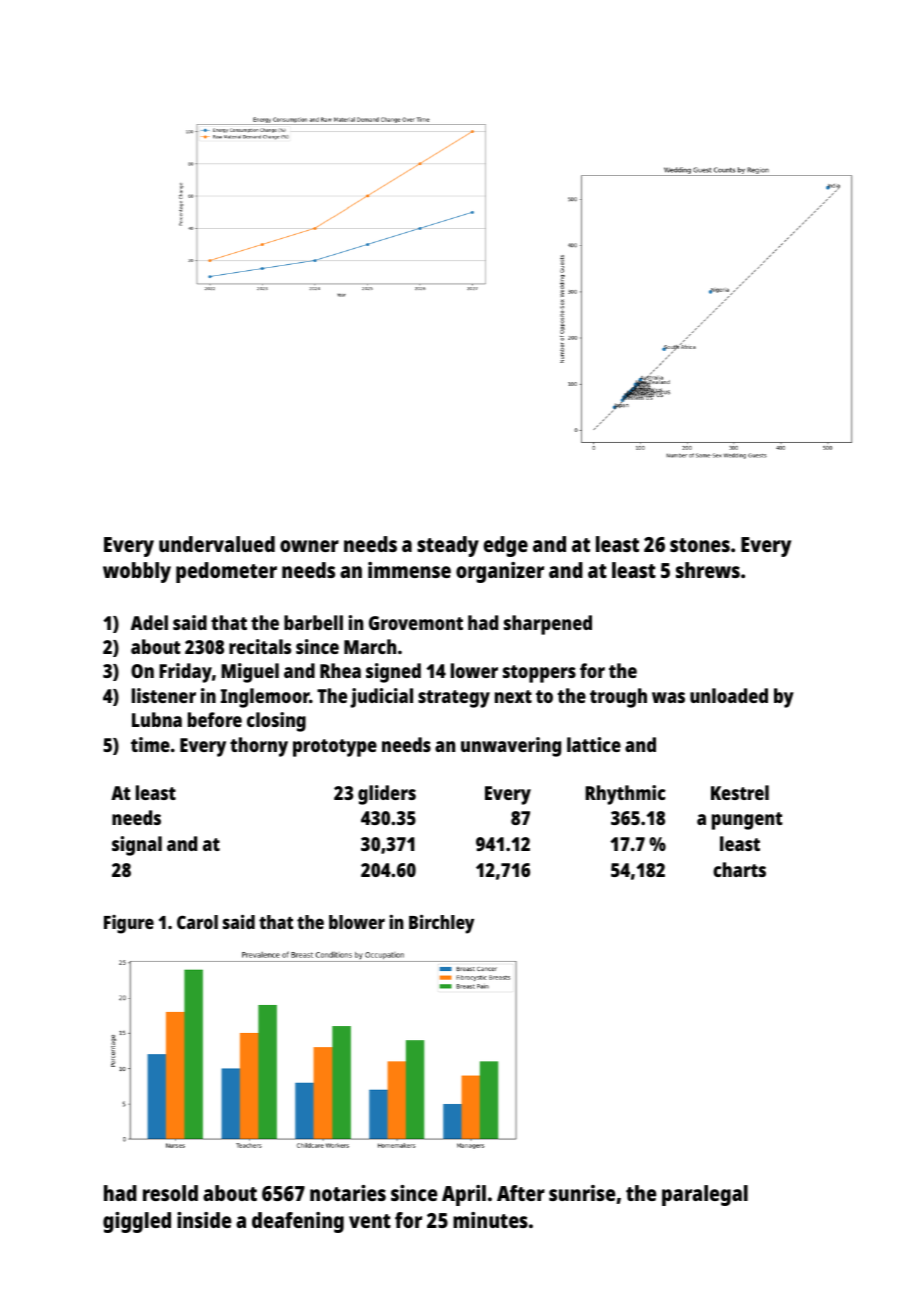 This document has width=908, height=1316. What do you see at coordinates (705, 1195) in the document?
I see `paralegal` at bounding box center [705, 1195].
